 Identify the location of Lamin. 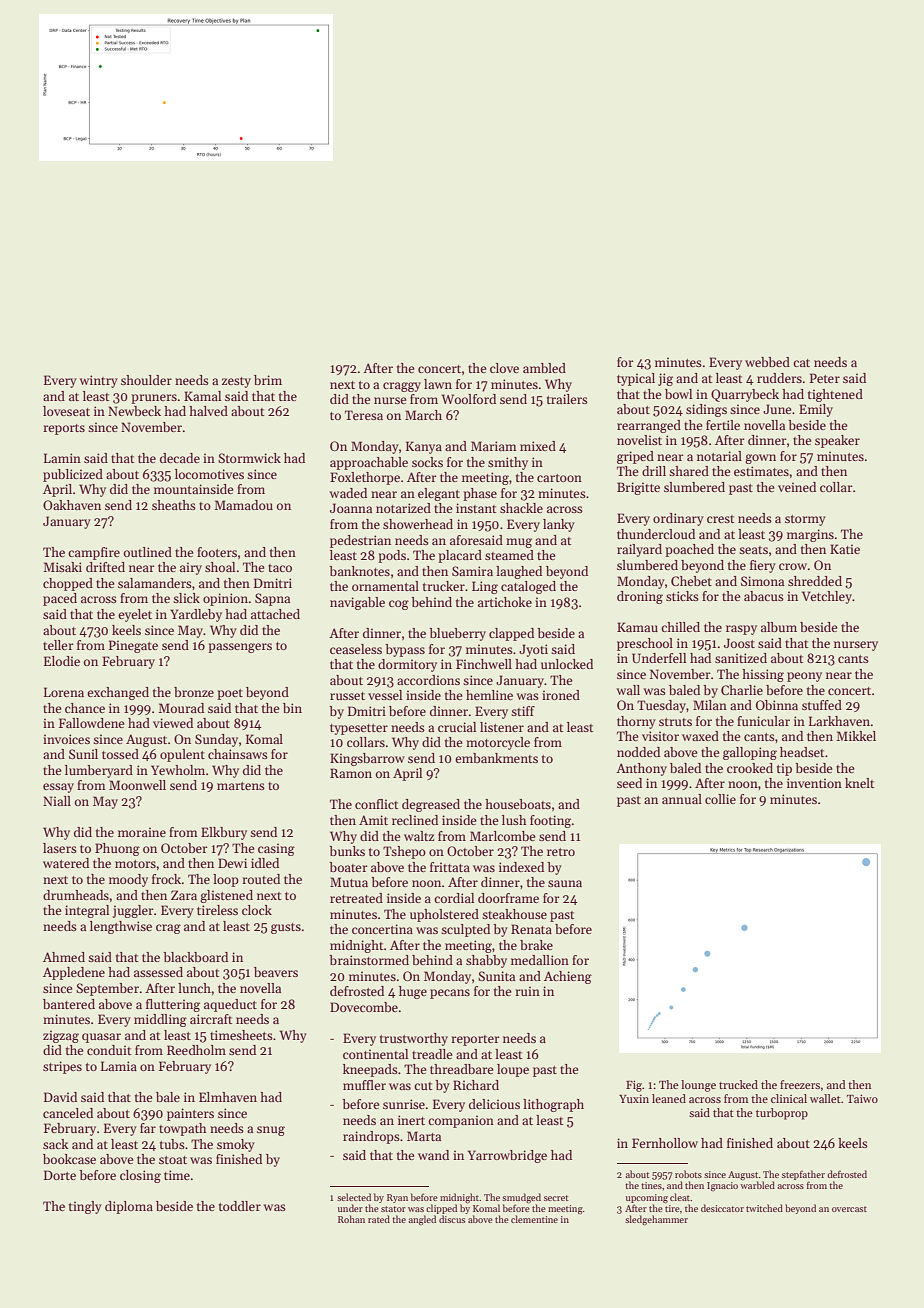
(62, 458).
